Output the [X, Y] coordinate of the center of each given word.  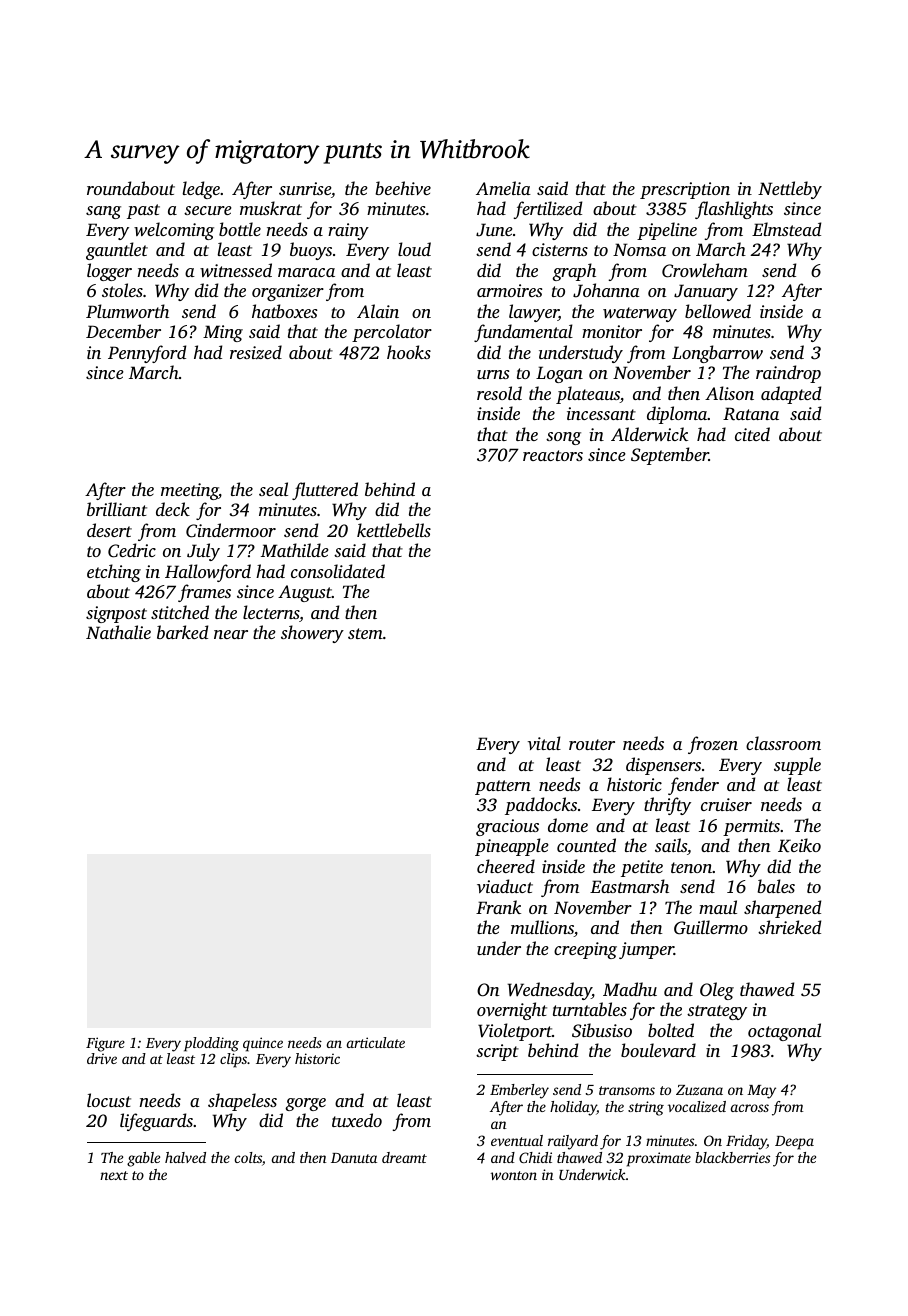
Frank [498, 907]
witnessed [236, 270]
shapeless [242, 1102]
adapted [791, 395]
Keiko [799, 845]
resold [499, 393]
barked [182, 632]
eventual [517, 1140]
